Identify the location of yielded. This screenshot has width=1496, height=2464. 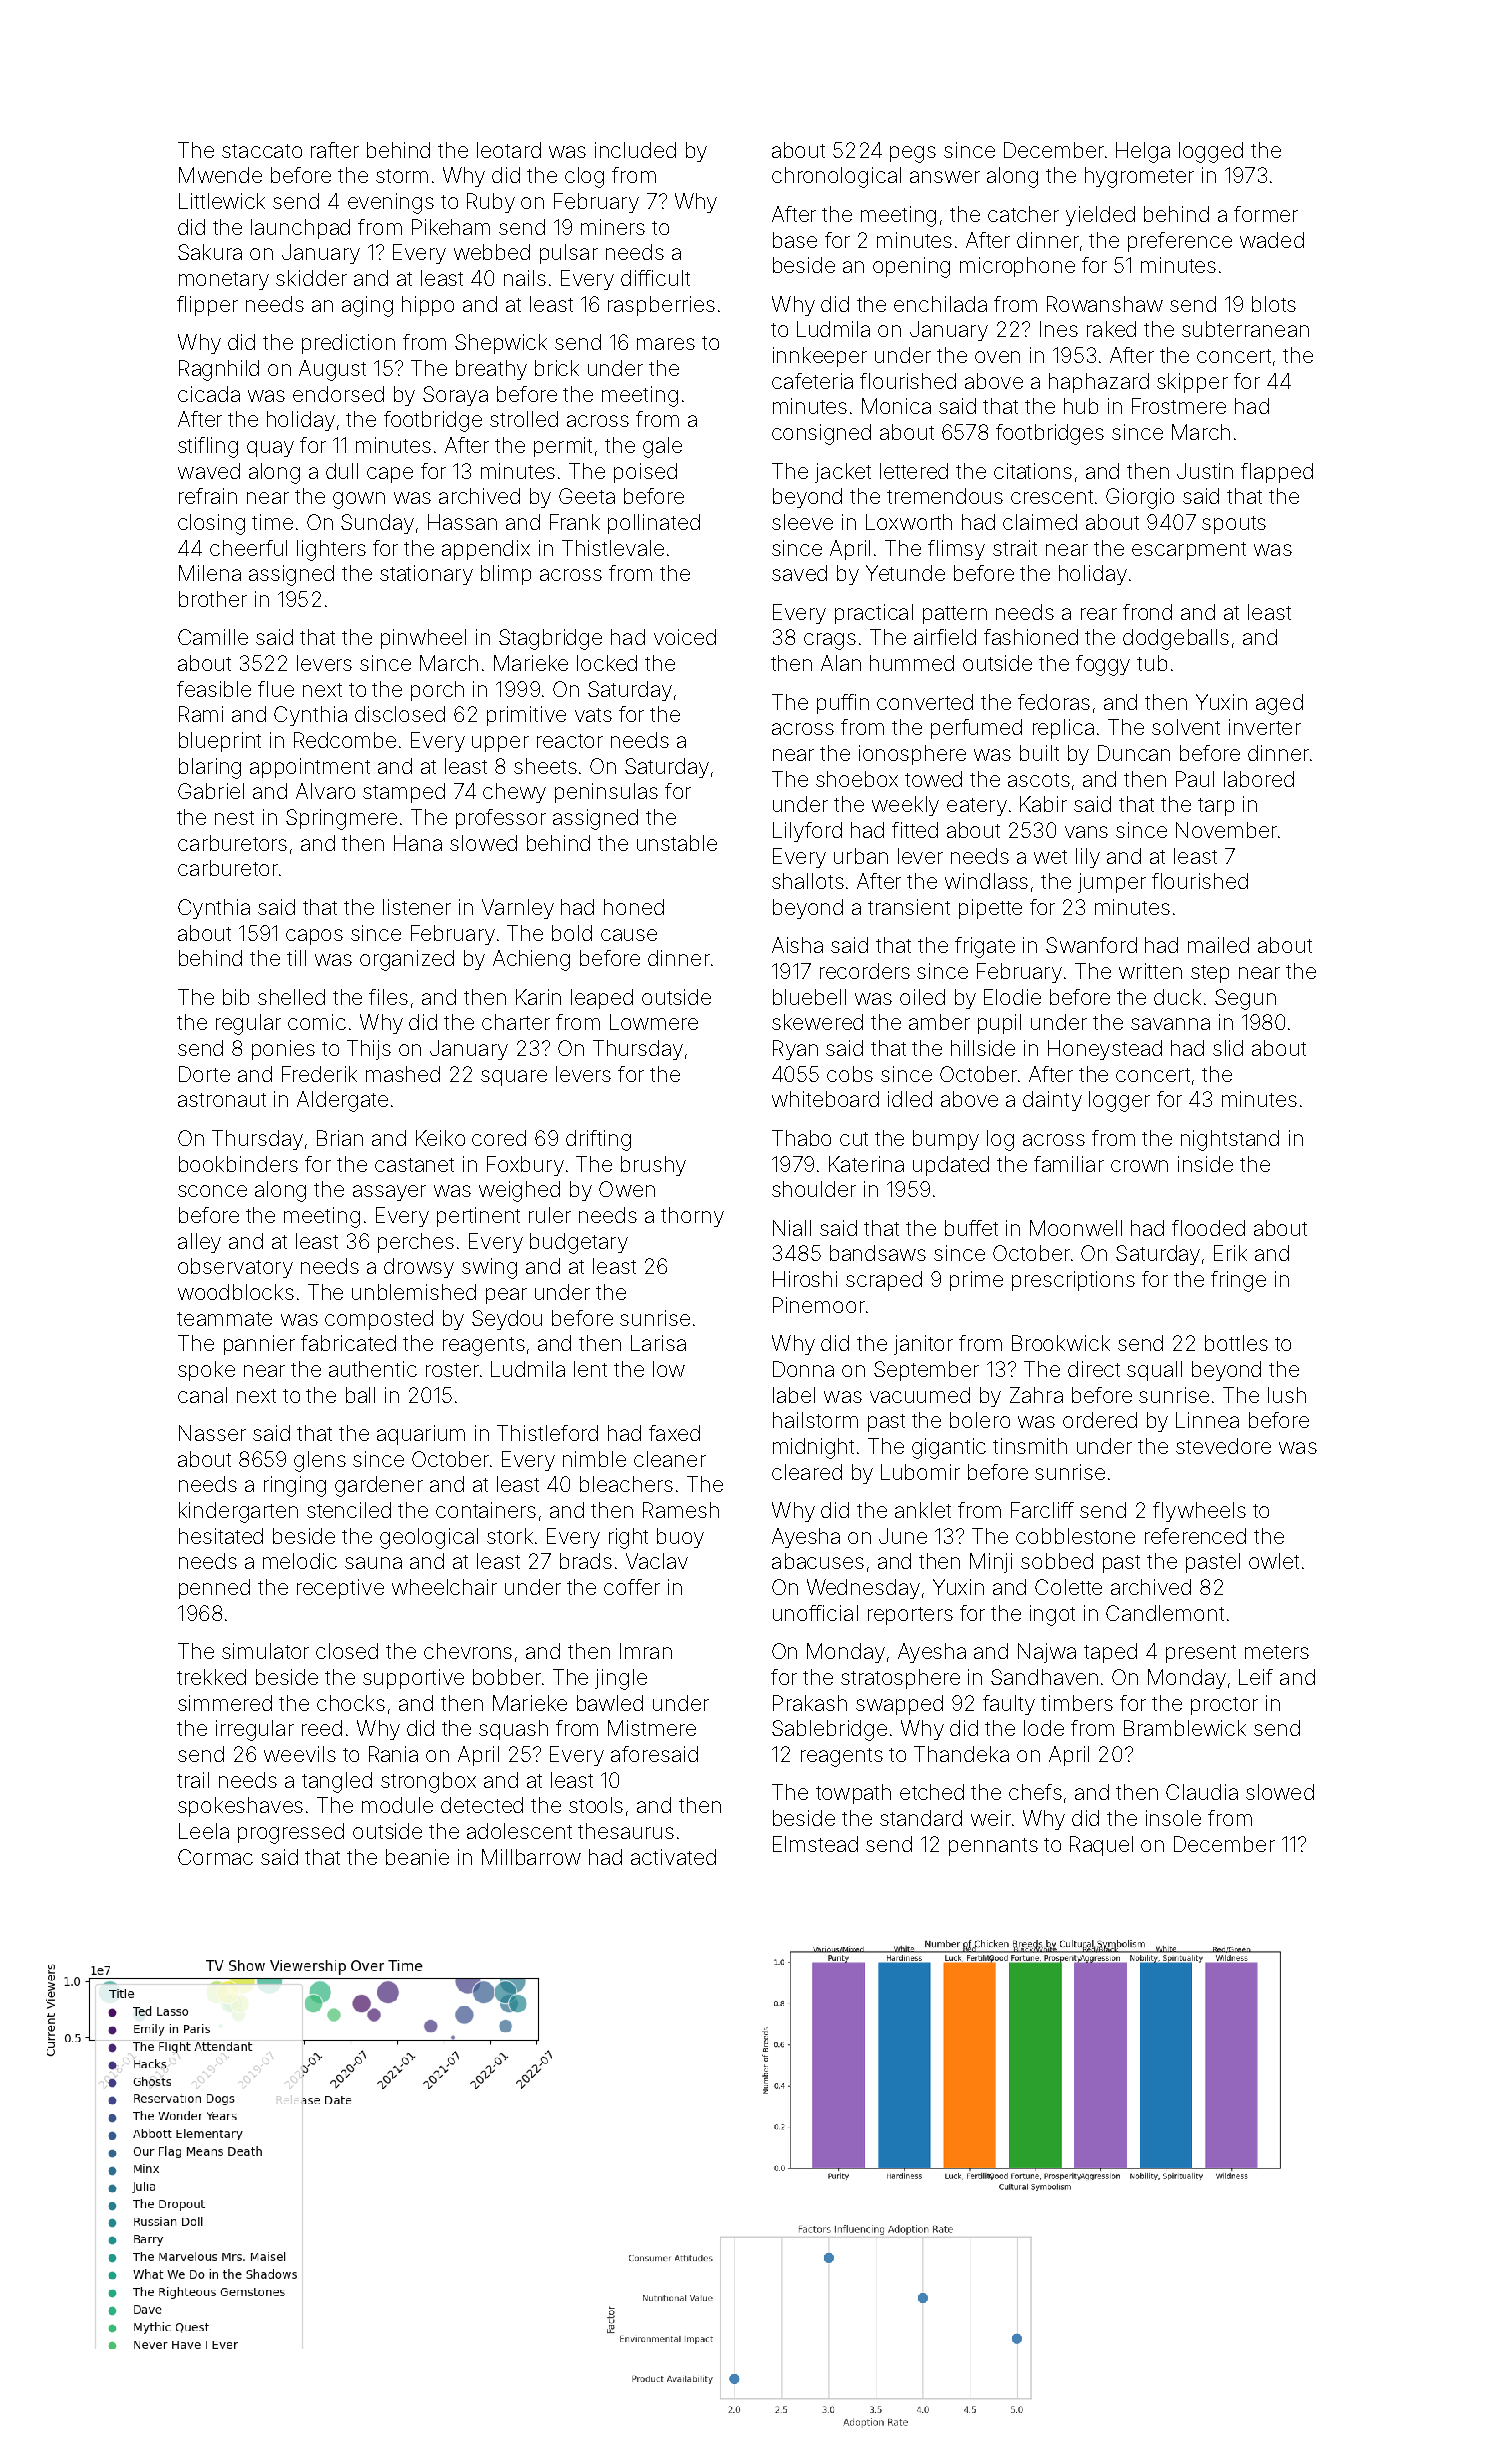
(1100, 216).
